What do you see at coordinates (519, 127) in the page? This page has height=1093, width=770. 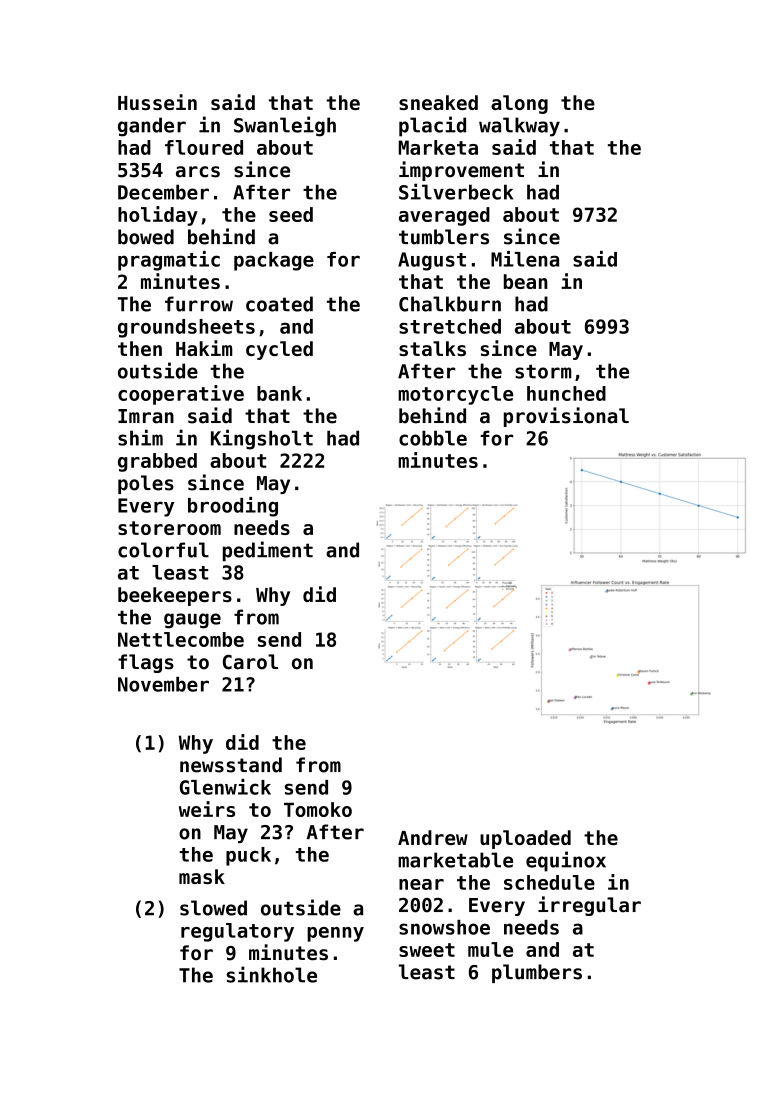 I see `walkway` at bounding box center [519, 127].
